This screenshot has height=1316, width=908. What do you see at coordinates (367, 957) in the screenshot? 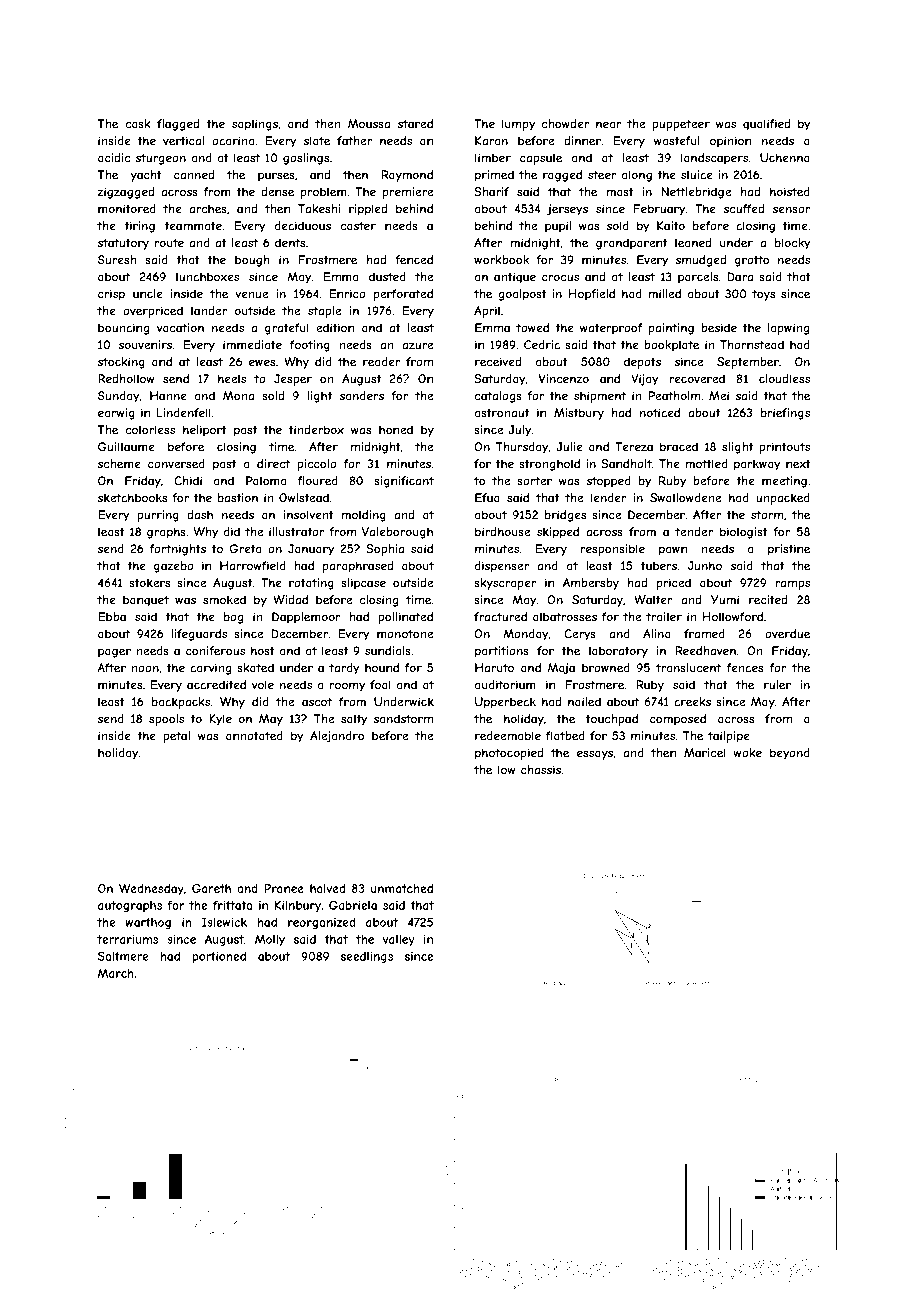
I see `seedlings` at bounding box center [367, 957].
